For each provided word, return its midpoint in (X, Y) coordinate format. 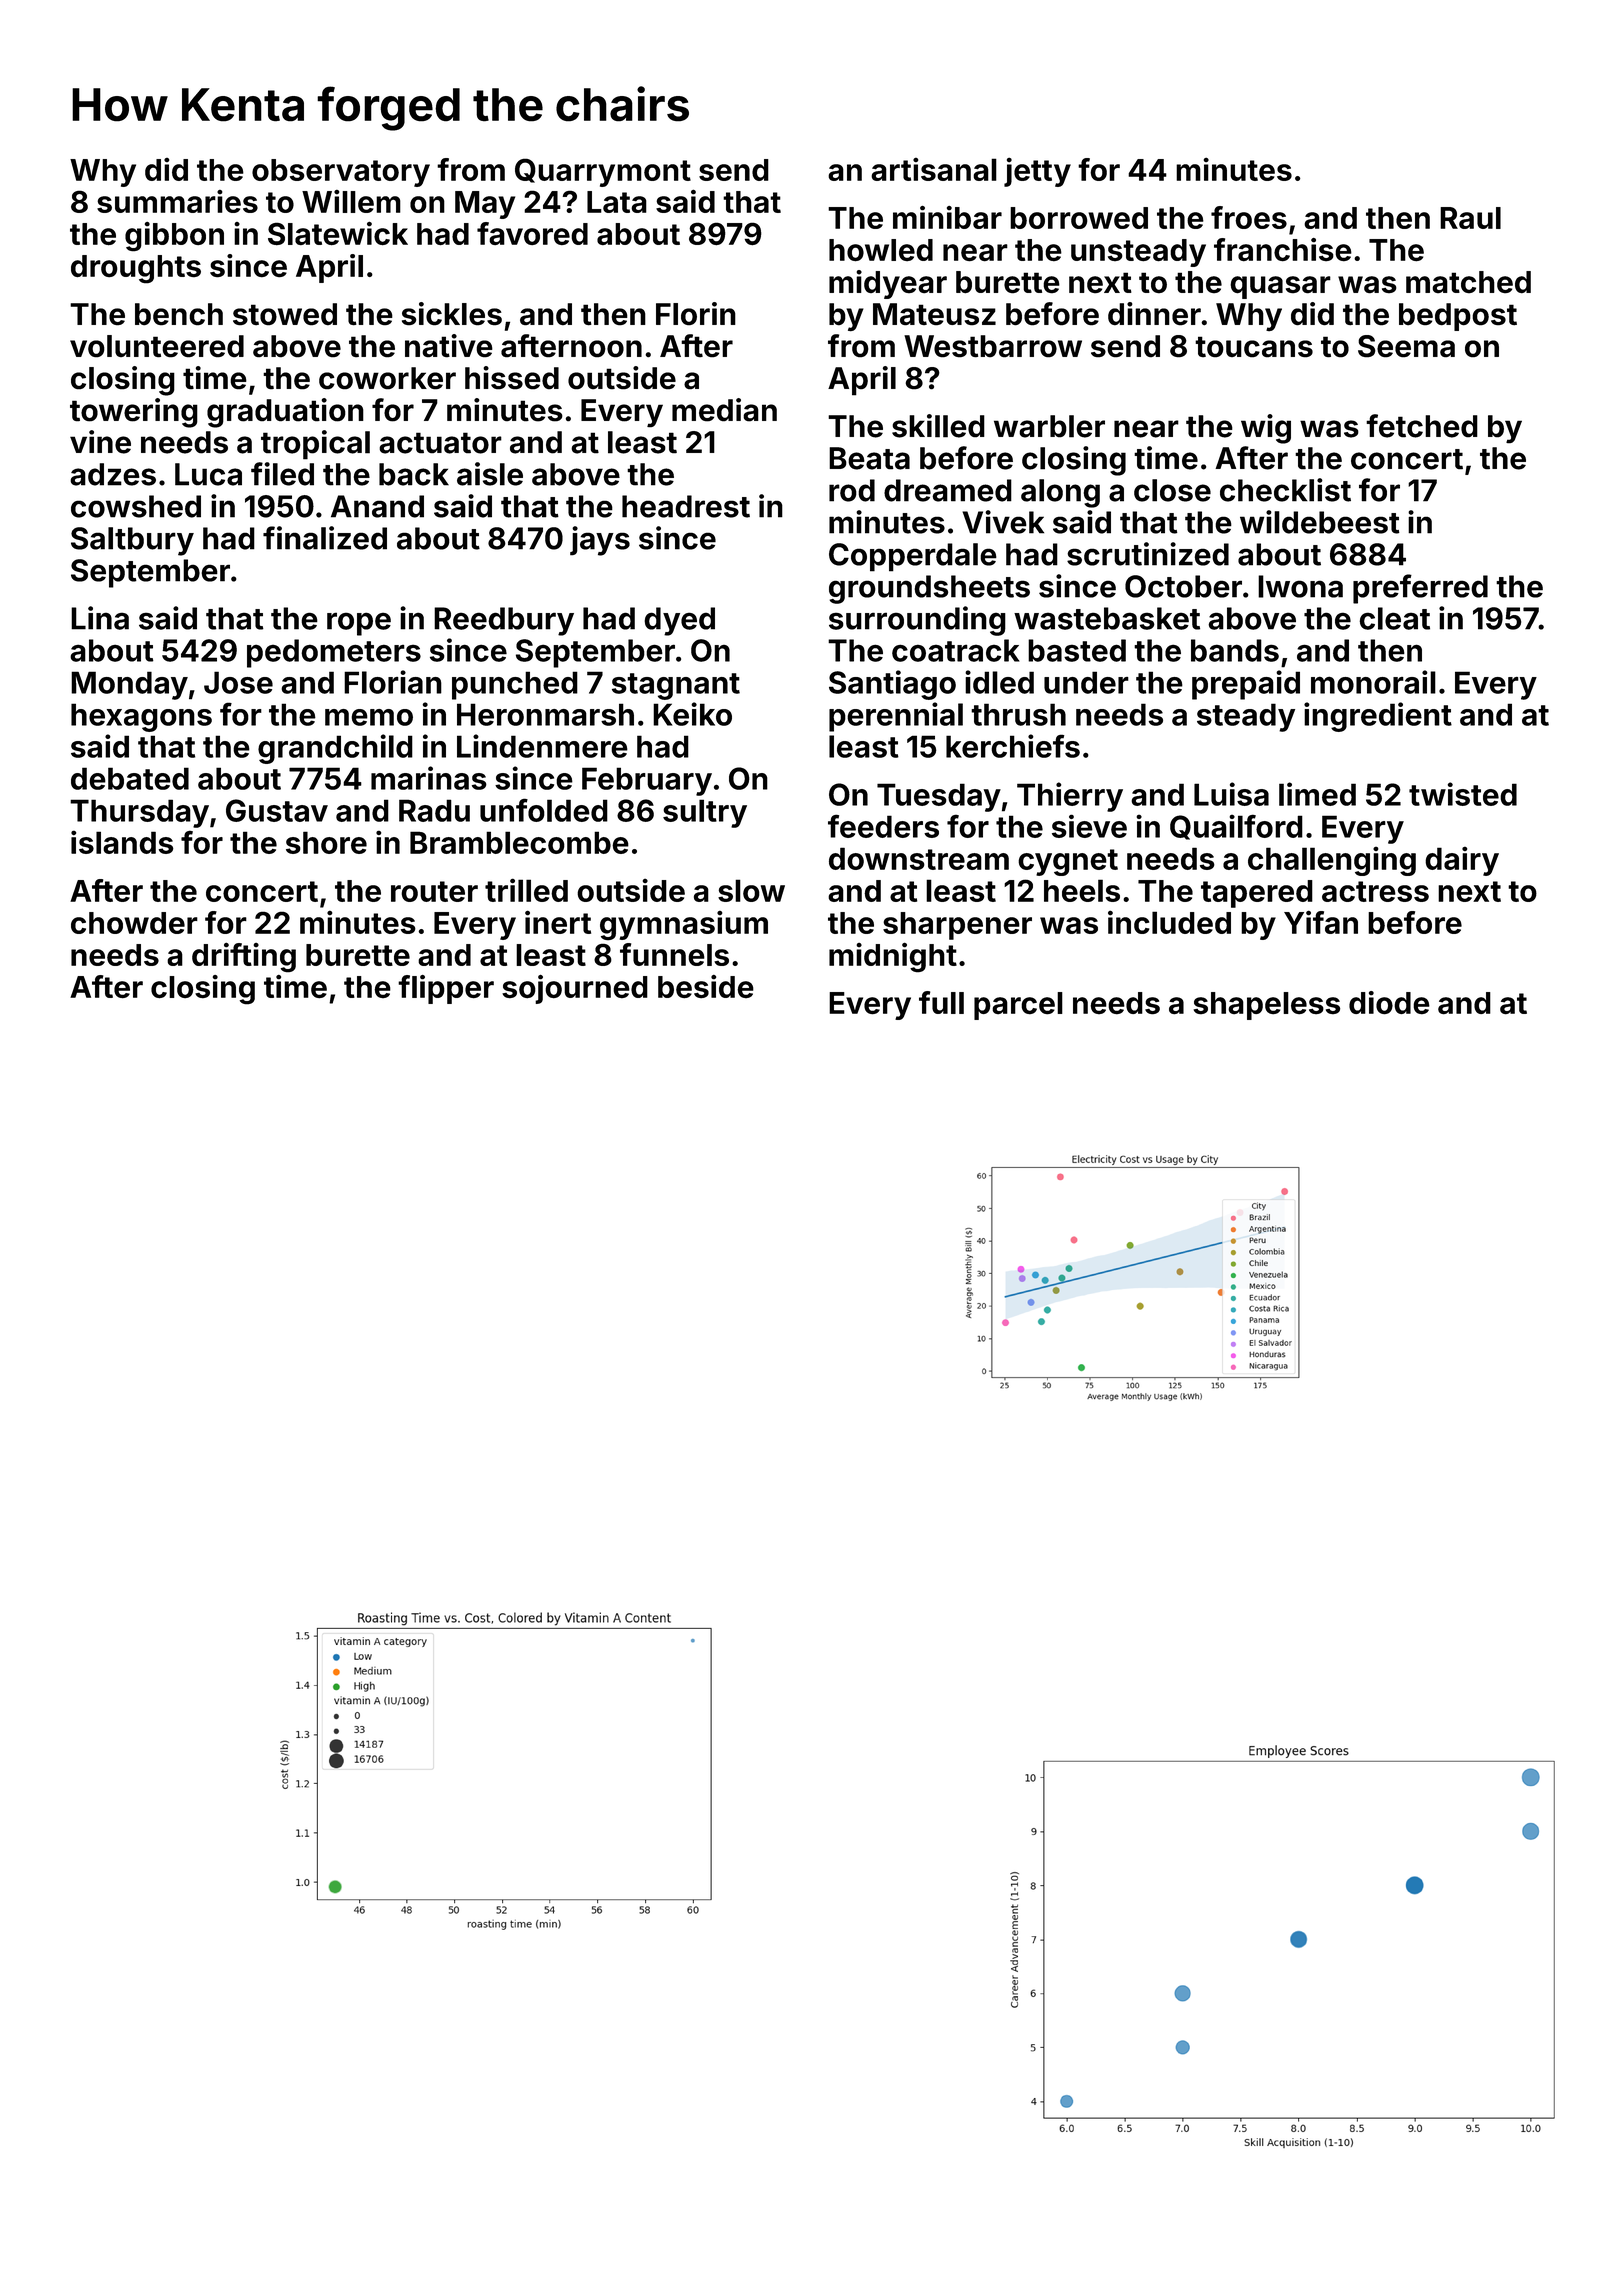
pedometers (334, 653)
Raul (1470, 218)
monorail (1373, 682)
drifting (244, 957)
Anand (377, 506)
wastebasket (1107, 618)
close (1172, 490)
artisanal (934, 169)
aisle (490, 474)
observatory (341, 173)
